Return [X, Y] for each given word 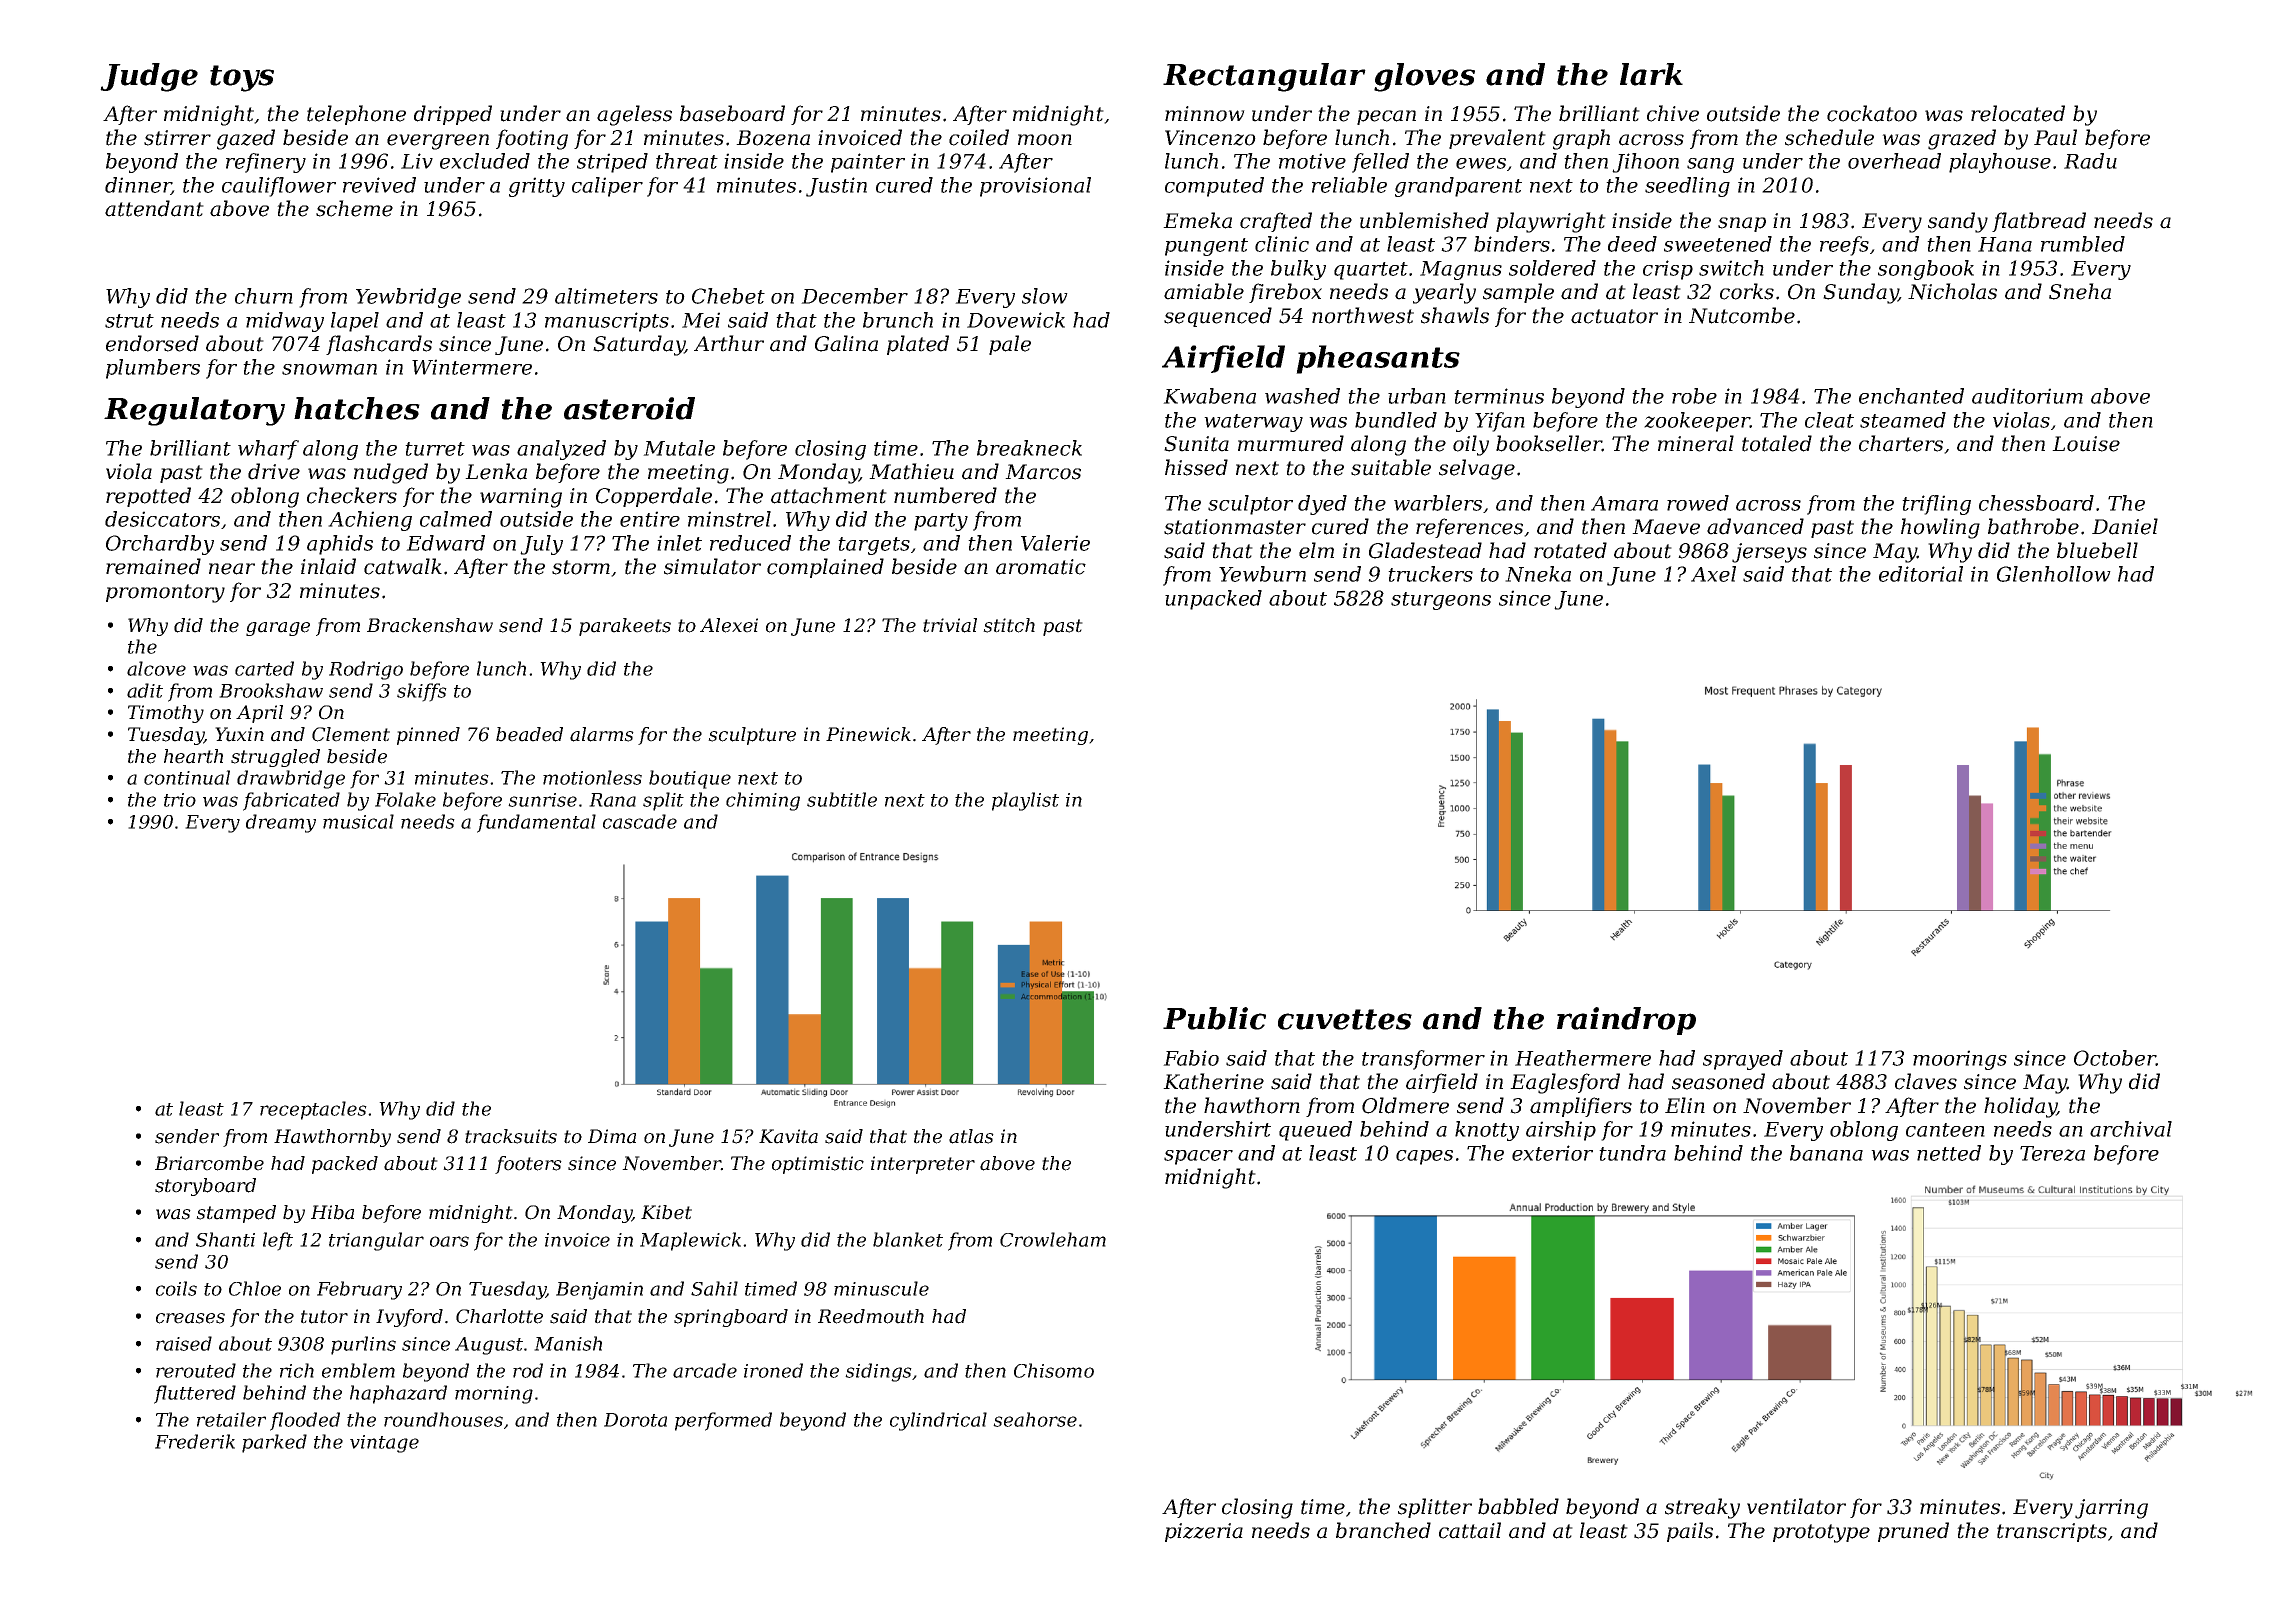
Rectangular [1264, 77]
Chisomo [1054, 1370]
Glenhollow [2054, 574]
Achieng [370, 521]
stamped [236, 1214]
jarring [2111, 1509]
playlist [1025, 801]
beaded [529, 734]
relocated [2018, 113]
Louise [2086, 444]
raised [184, 1343]
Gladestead [1425, 550]
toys [242, 78]
